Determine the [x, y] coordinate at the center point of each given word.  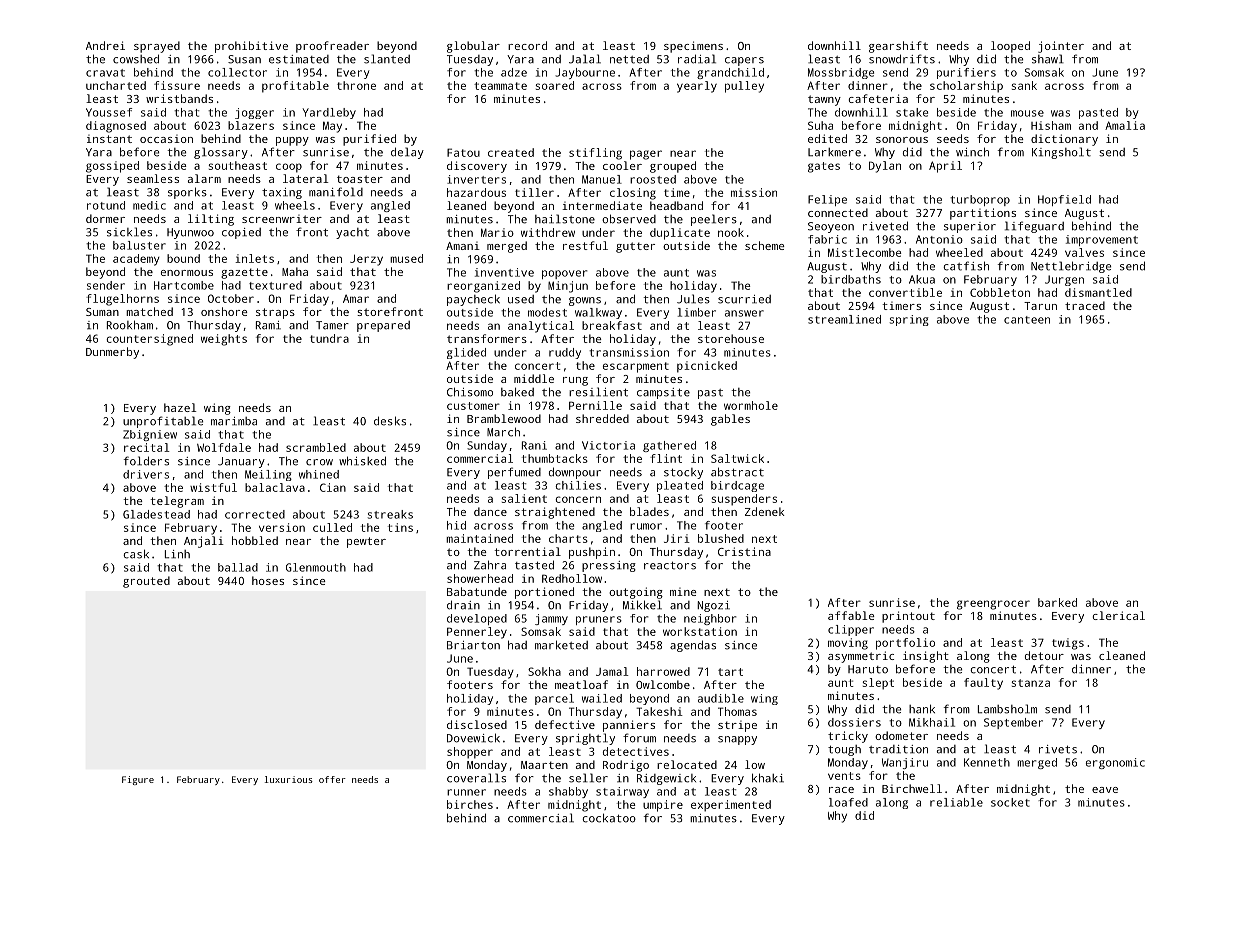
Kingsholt [1061, 153]
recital [147, 447]
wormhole [751, 405]
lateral [306, 178]
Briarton [473, 645]
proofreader [332, 47]
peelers [714, 220]
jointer [1061, 47]
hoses [268, 580]
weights [224, 340]
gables [730, 420]
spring [909, 320]
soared [555, 85]
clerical [1119, 615]
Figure [138, 780]
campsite [663, 393]
